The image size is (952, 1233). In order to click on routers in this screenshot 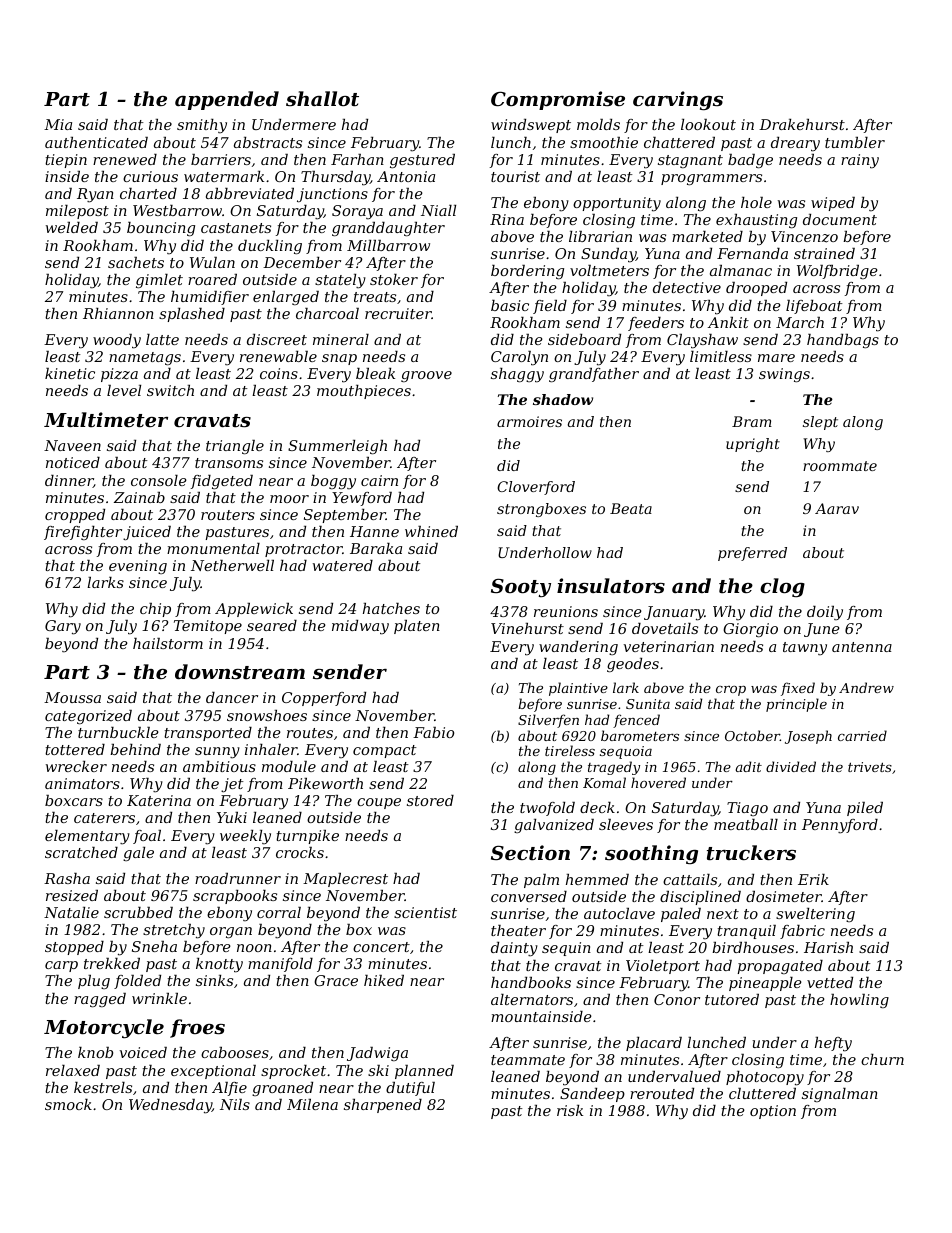, I will do `click(228, 515)`.
